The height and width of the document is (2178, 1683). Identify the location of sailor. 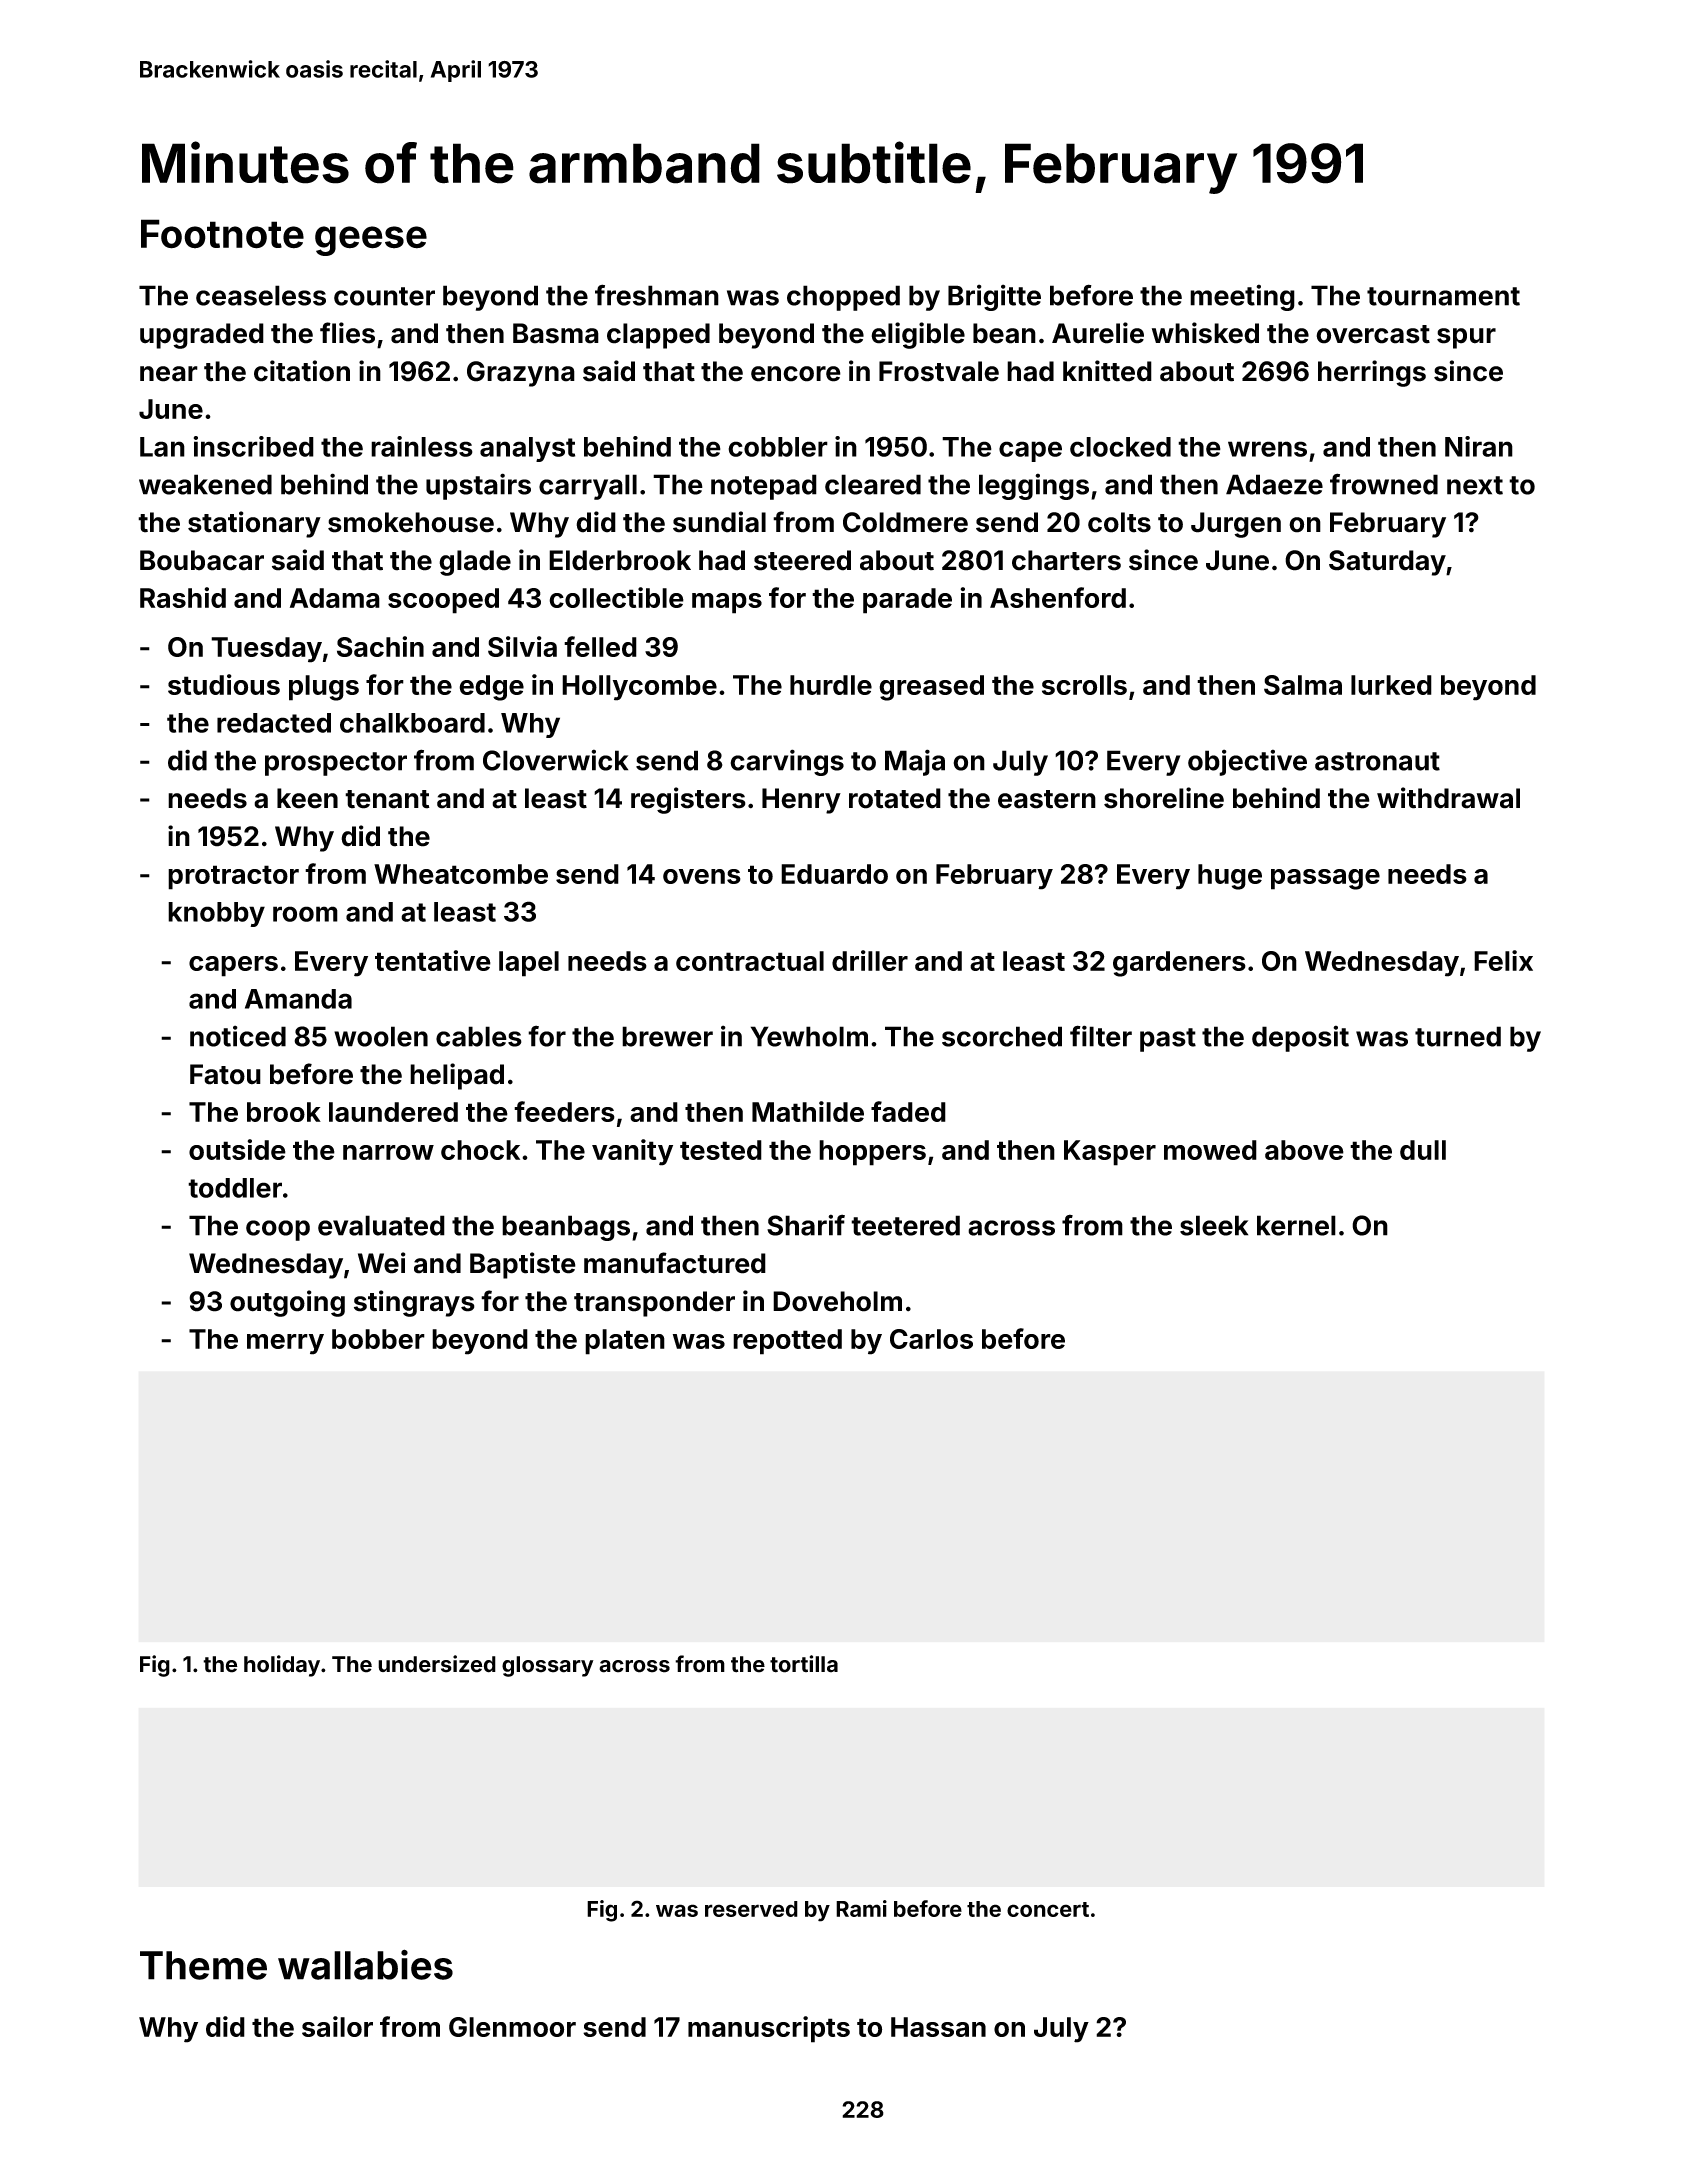
(337, 2026).
